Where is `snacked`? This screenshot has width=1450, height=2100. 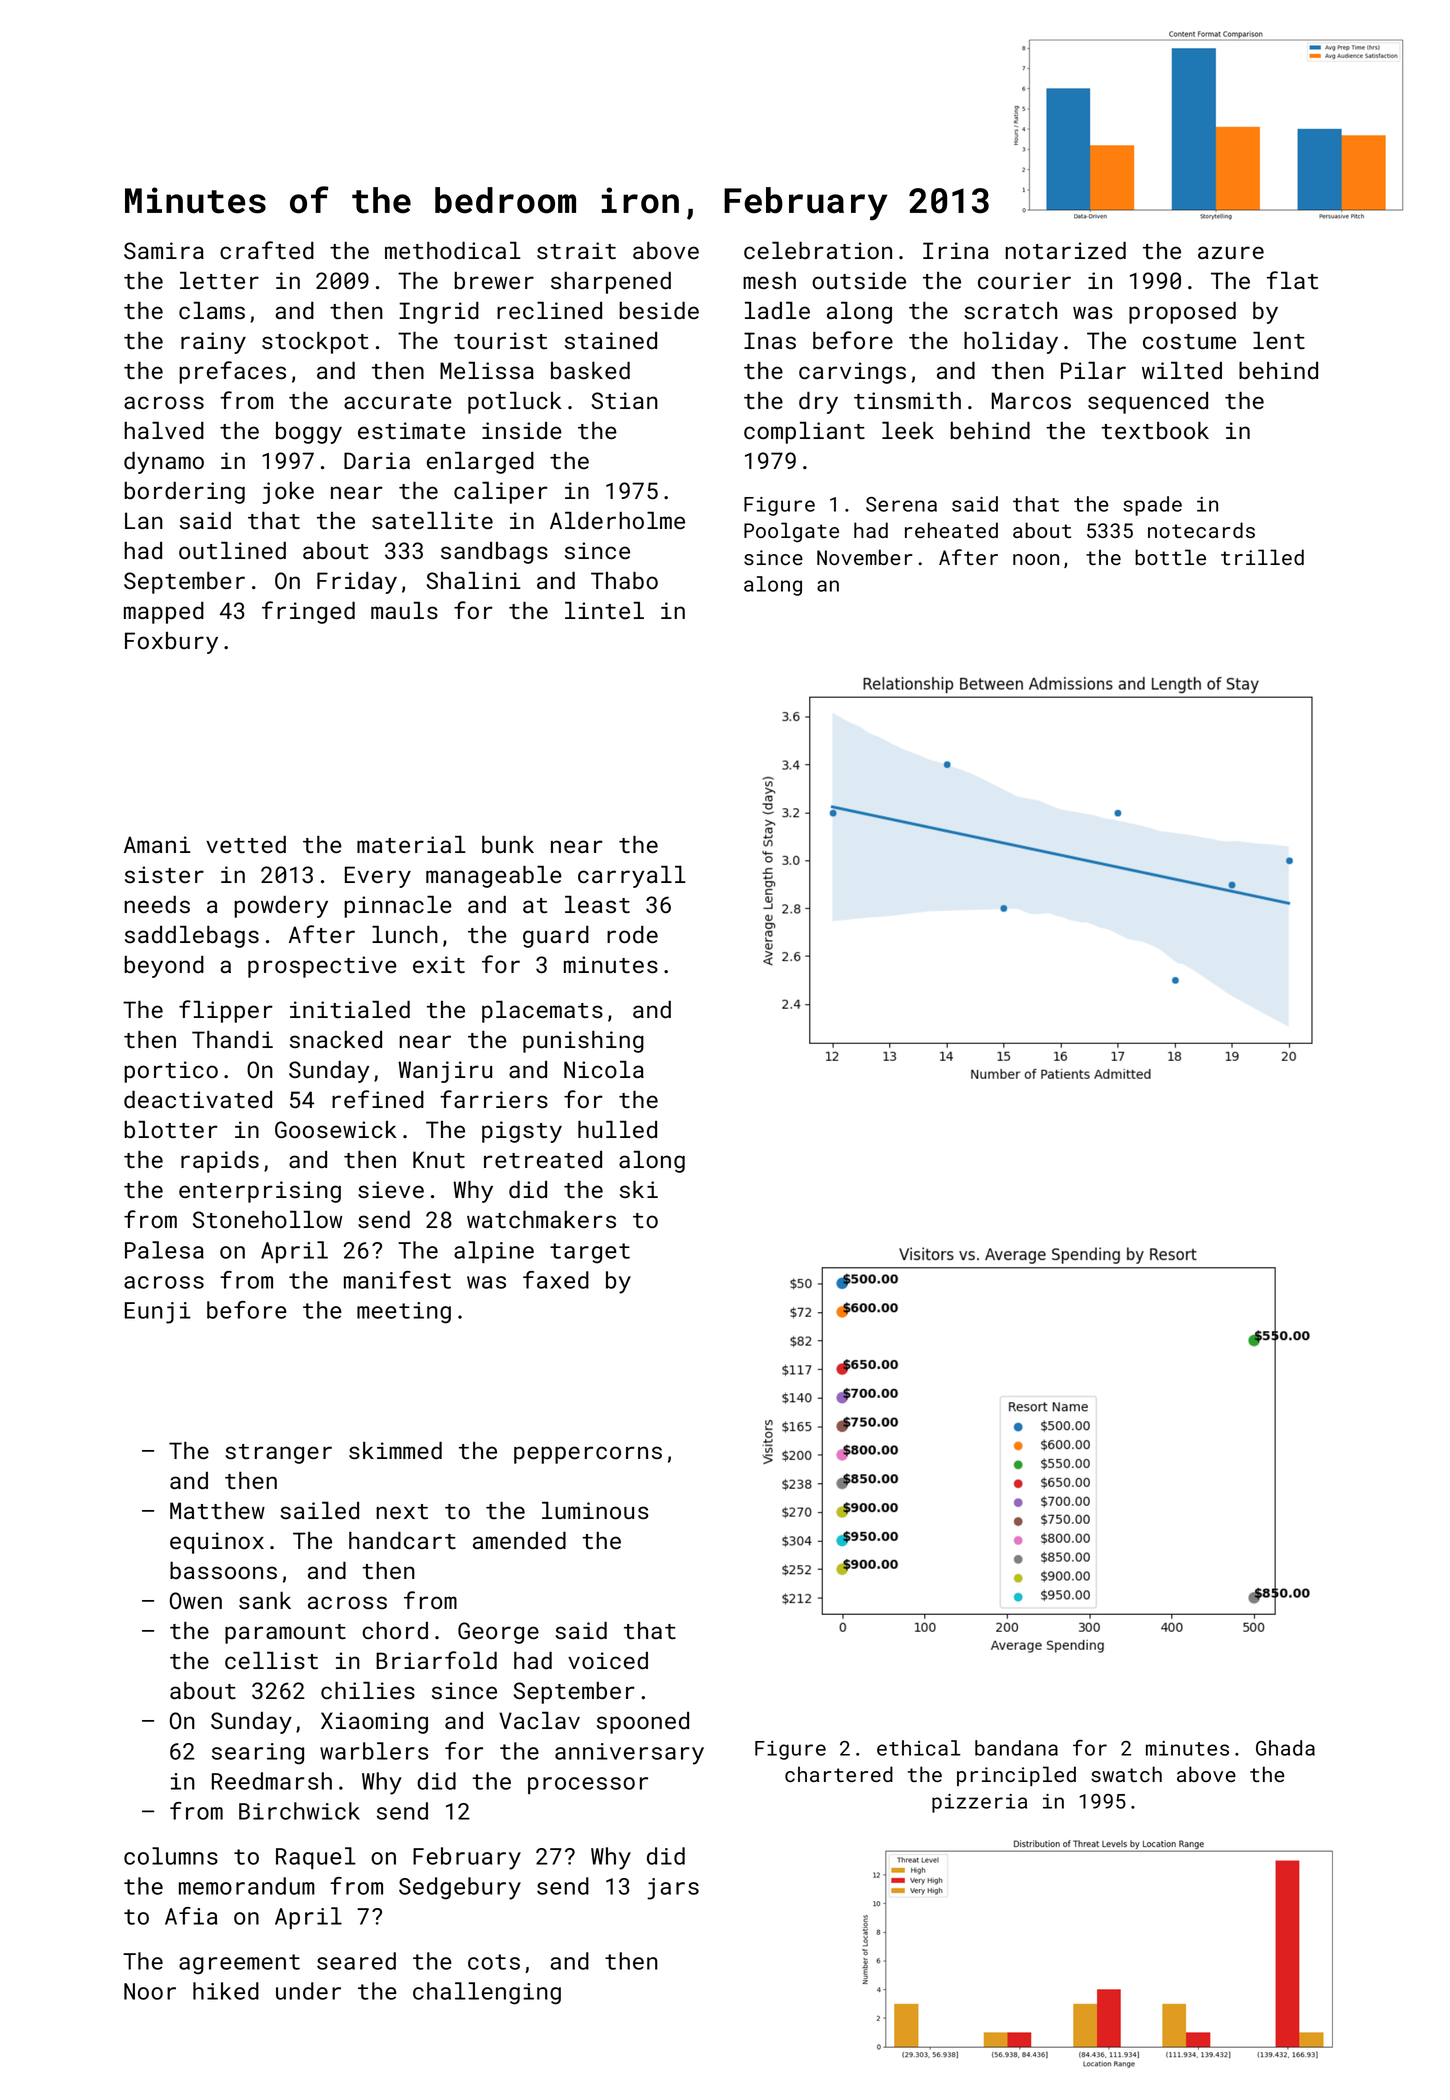
snacked is located at coordinates (336, 1039).
